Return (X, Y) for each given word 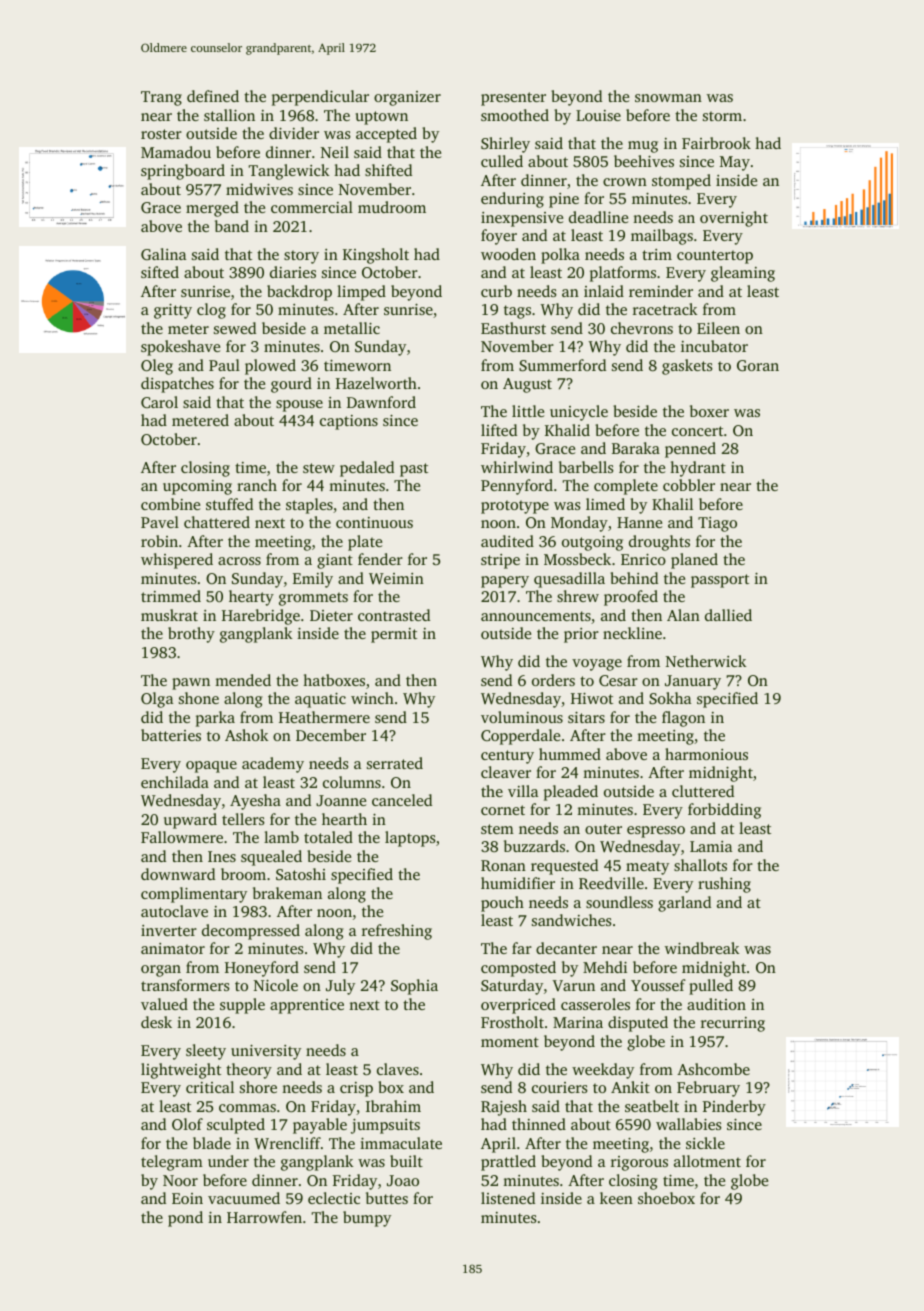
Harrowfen (264, 1217)
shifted (388, 170)
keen (616, 1198)
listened (508, 1198)
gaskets (687, 367)
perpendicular (320, 98)
